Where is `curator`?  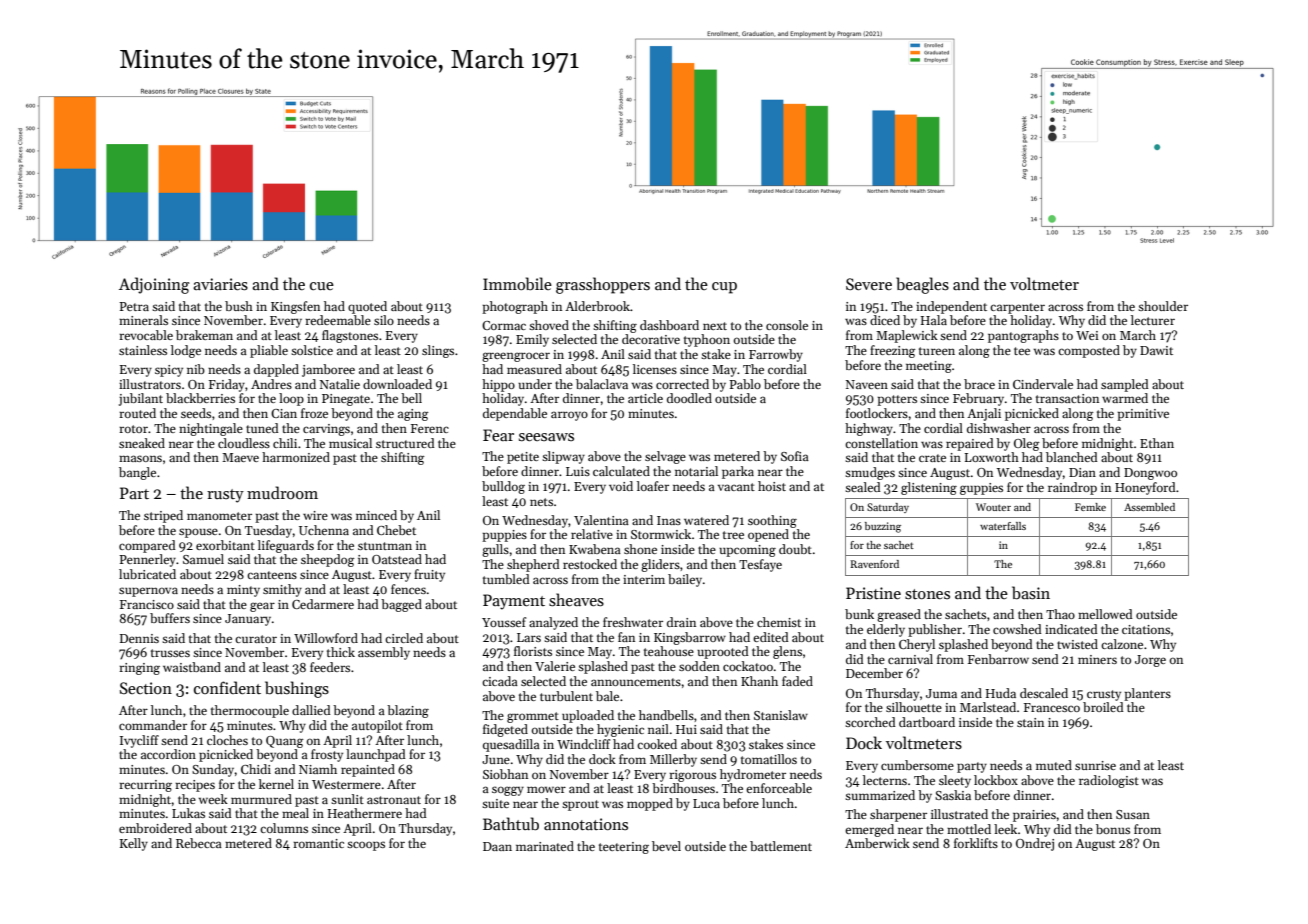 curator is located at coordinates (256, 639).
